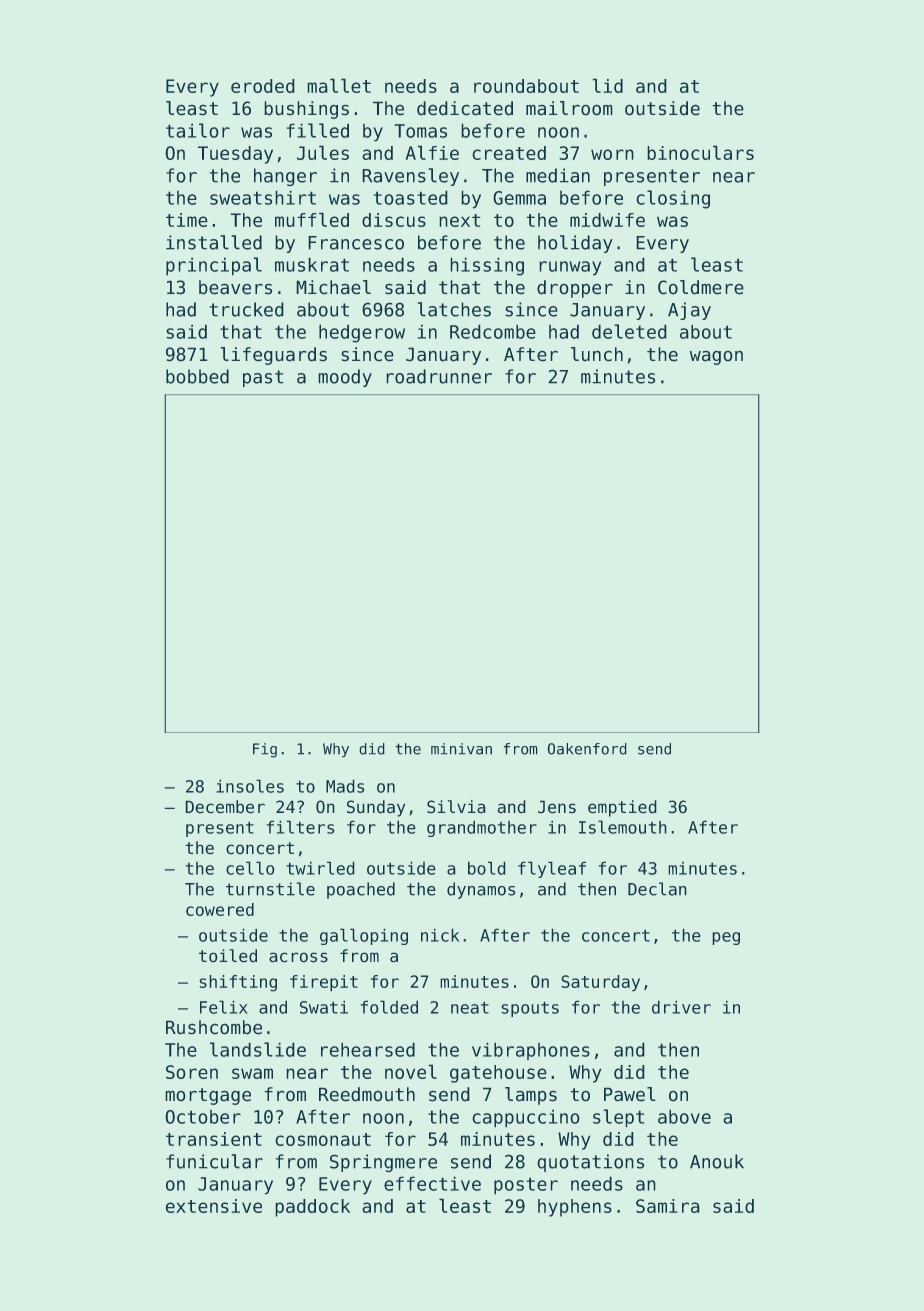 This document has width=924, height=1311. I want to click on dropper, so click(575, 289).
